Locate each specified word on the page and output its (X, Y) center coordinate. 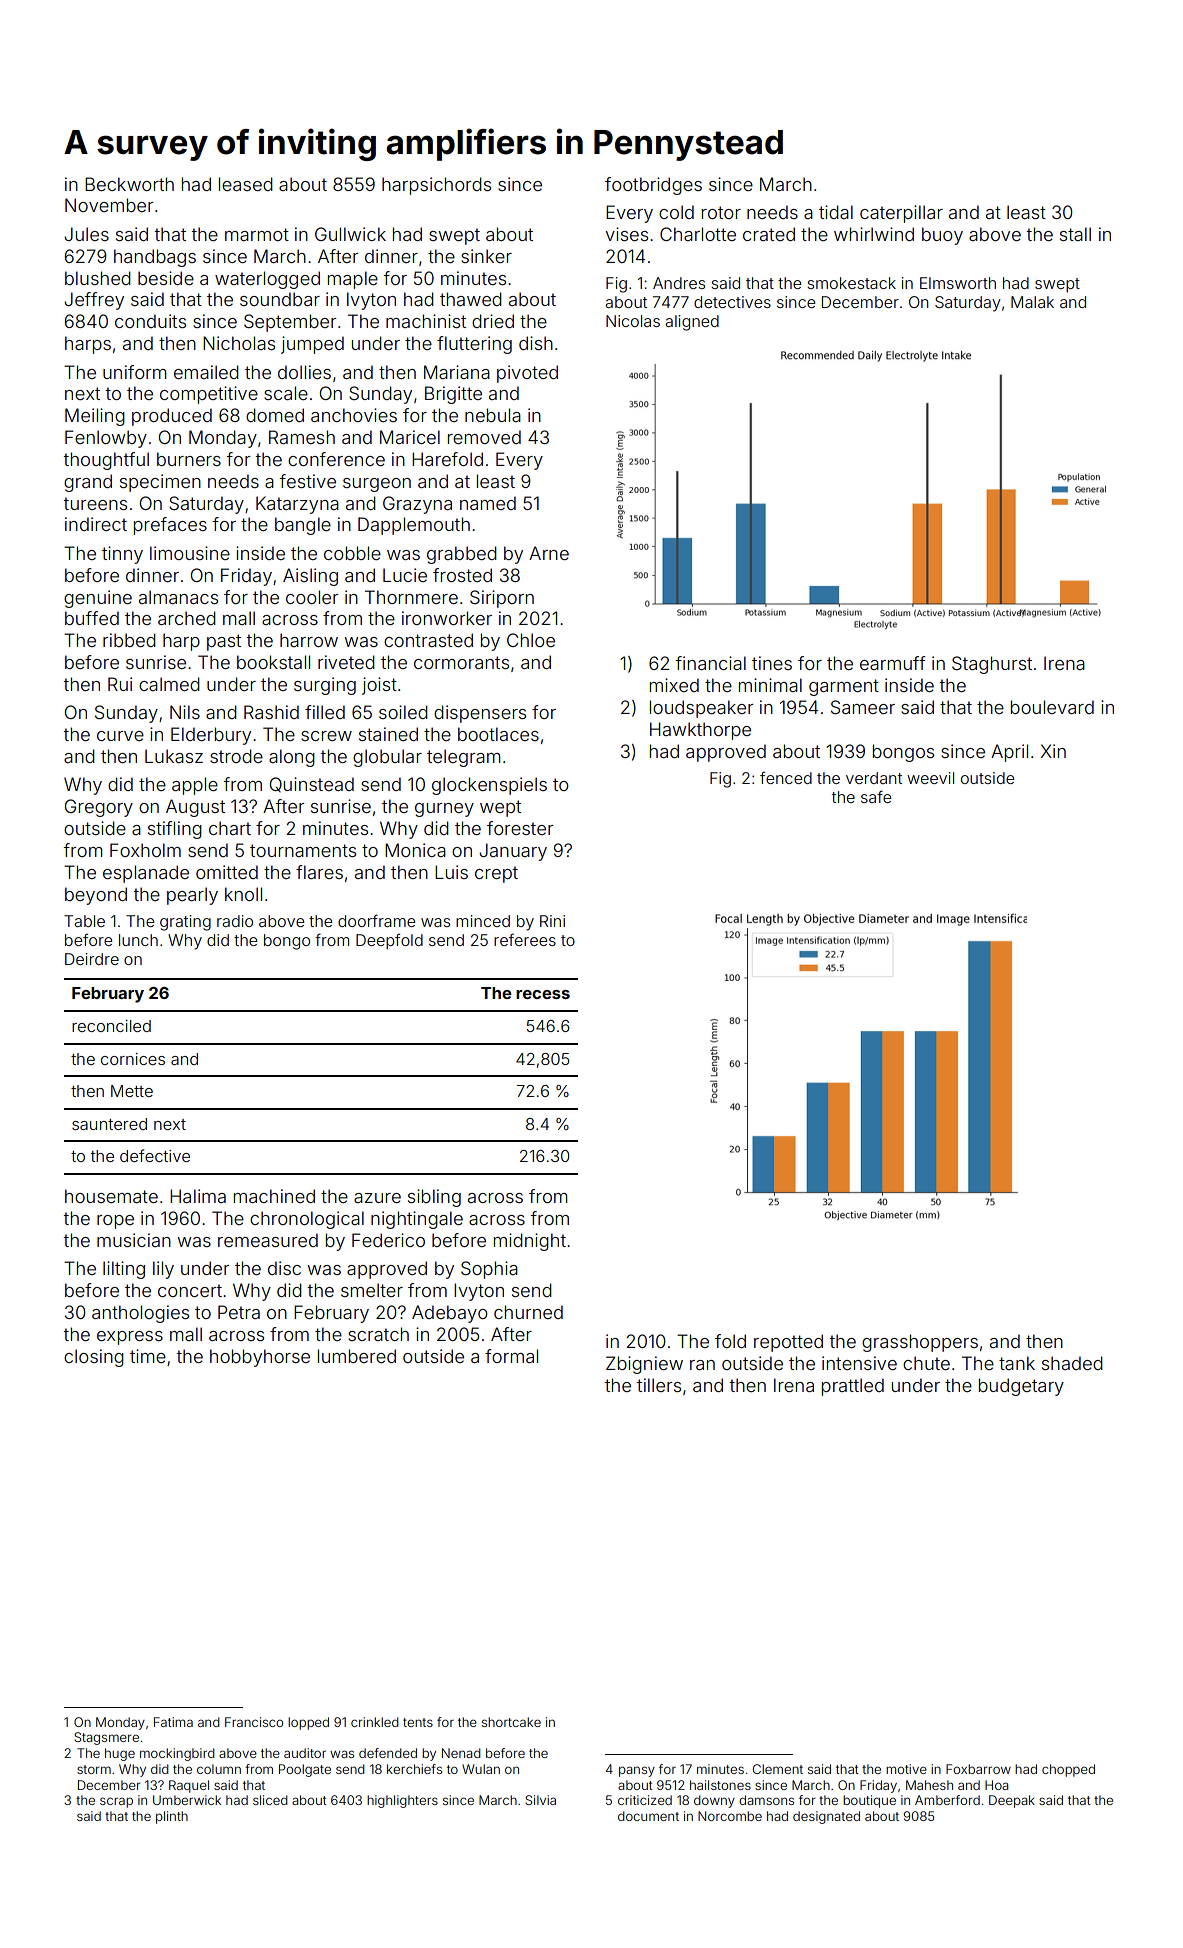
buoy (942, 236)
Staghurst (992, 665)
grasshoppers (920, 1343)
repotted (788, 1343)
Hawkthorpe (700, 731)
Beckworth (129, 184)
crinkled (375, 1722)
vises (626, 234)
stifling (175, 830)
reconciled (111, 1026)
